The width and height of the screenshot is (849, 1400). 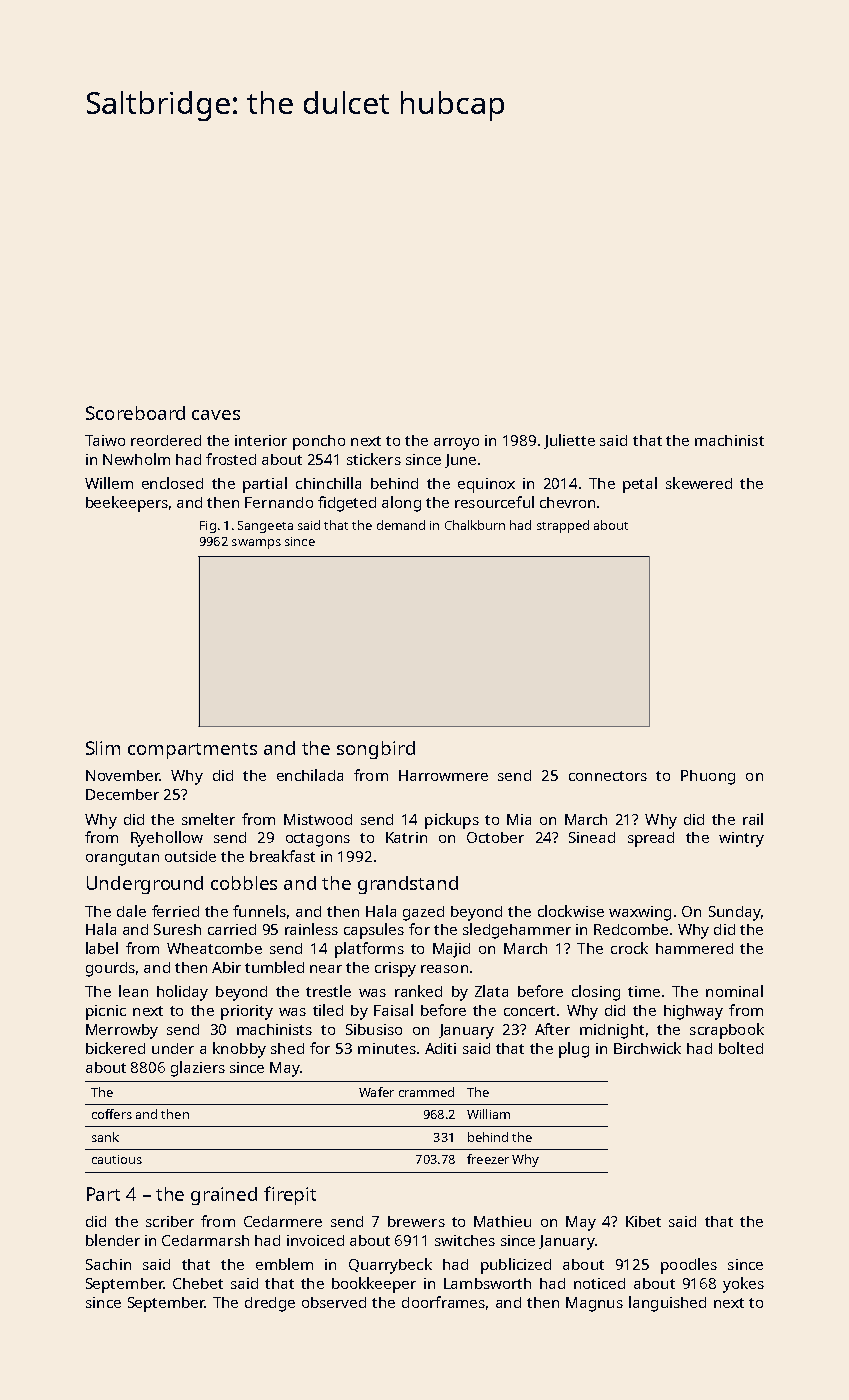 I want to click on Sachin, so click(x=108, y=1264).
